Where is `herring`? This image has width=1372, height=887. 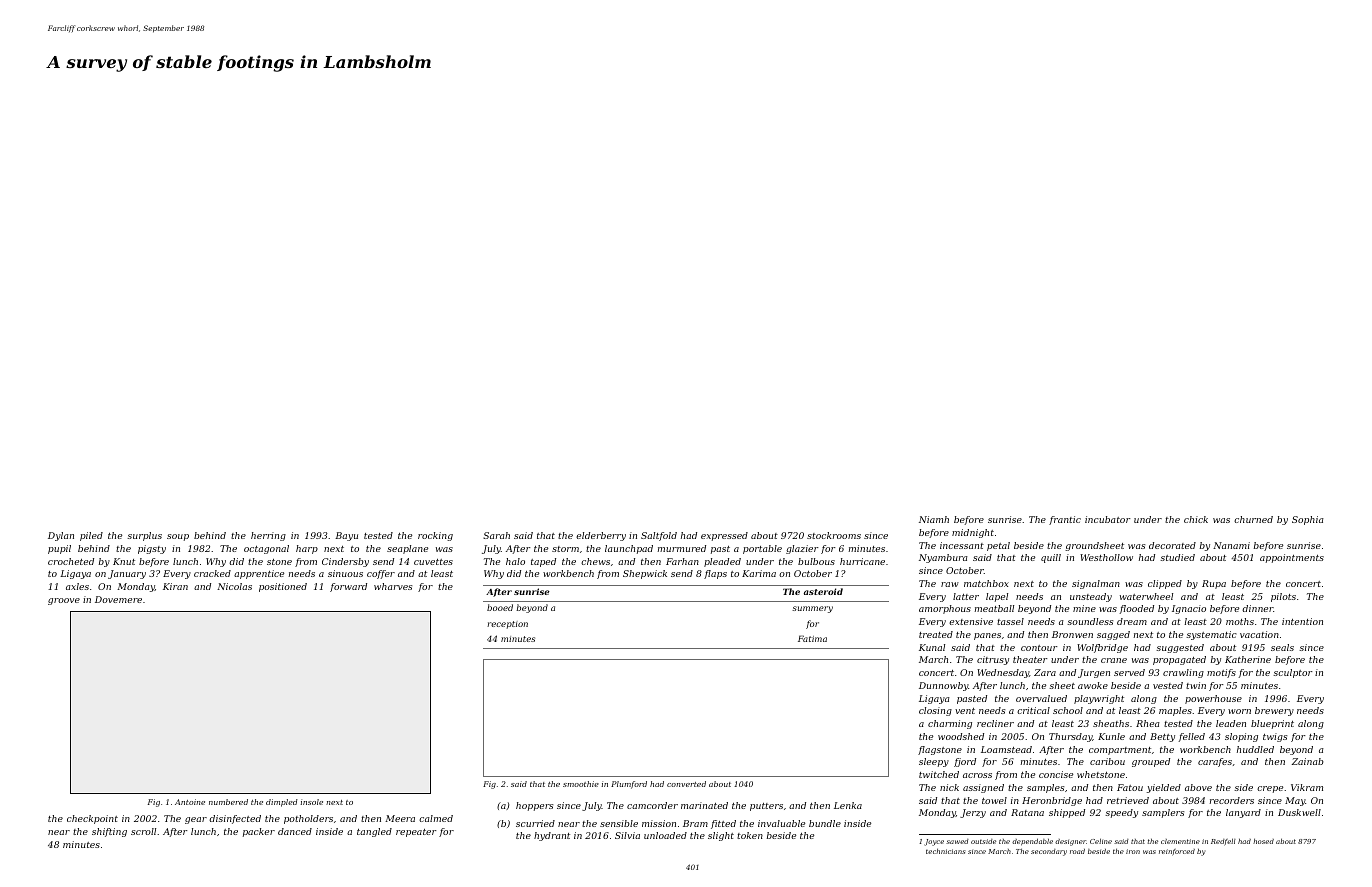 herring is located at coordinates (268, 536).
